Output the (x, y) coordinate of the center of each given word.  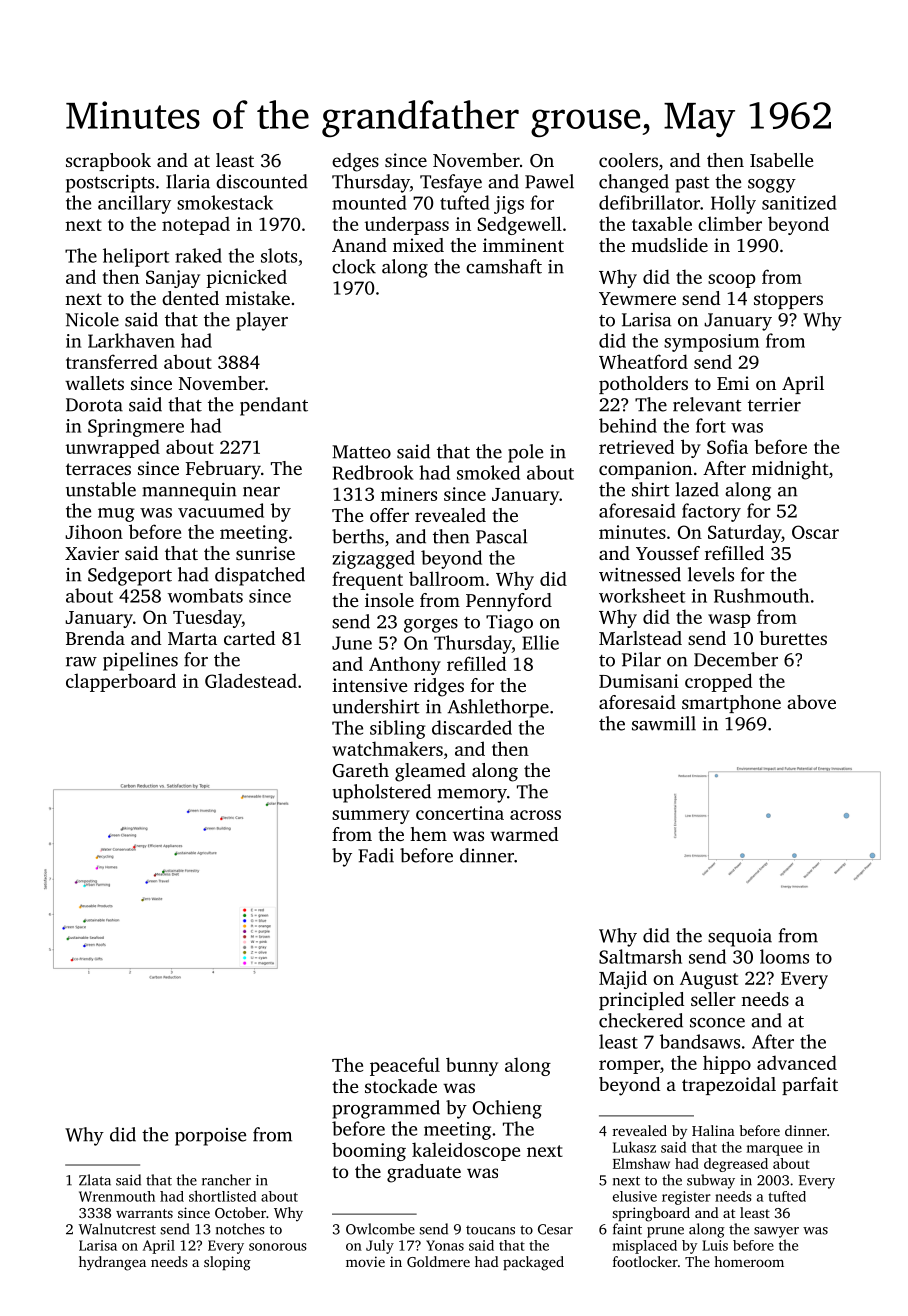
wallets (94, 383)
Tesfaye (451, 183)
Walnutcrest (117, 1229)
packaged (533, 1263)
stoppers (788, 301)
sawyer (776, 1232)
